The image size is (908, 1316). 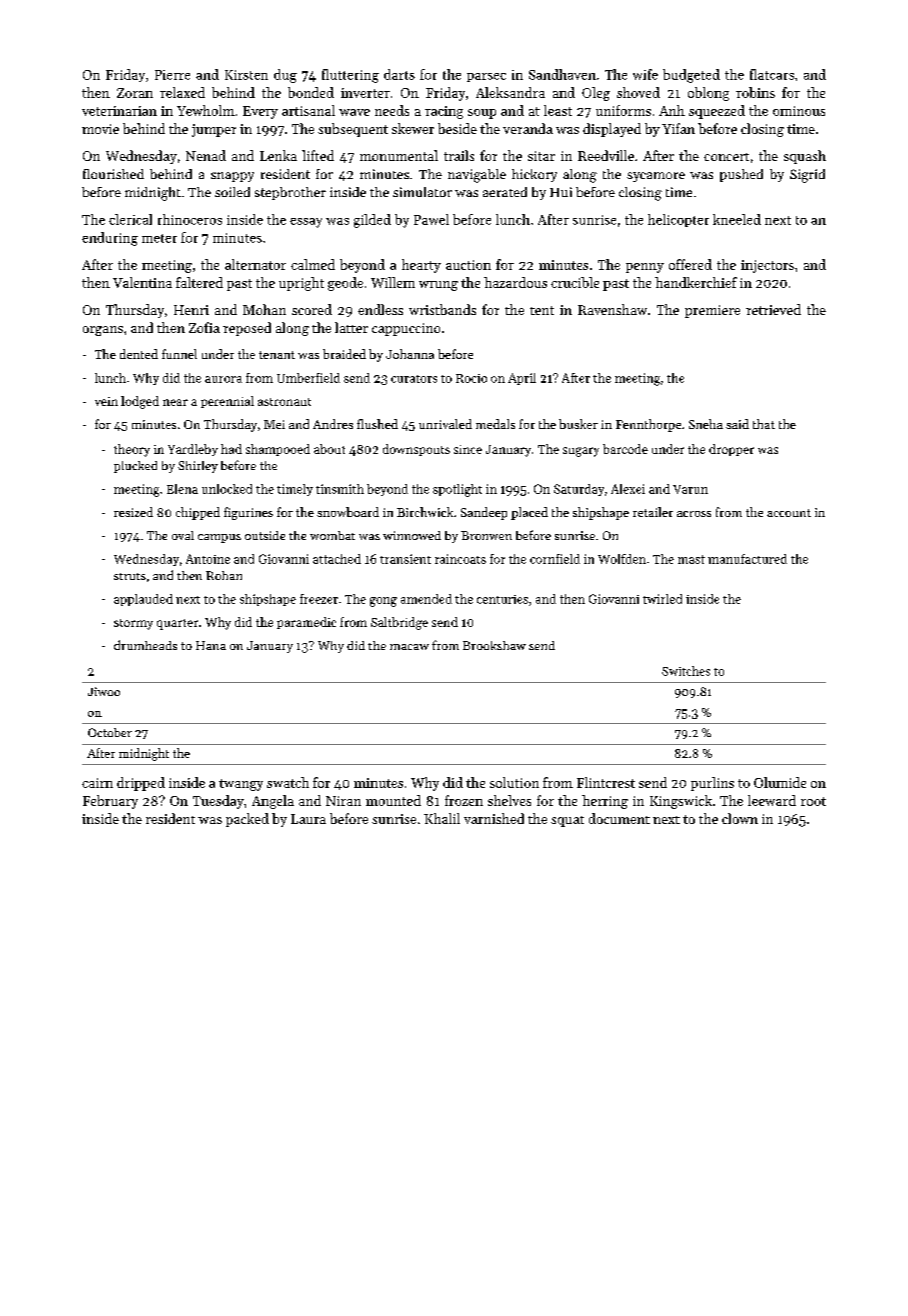 I want to click on sycamore, so click(x=656, y=177).
